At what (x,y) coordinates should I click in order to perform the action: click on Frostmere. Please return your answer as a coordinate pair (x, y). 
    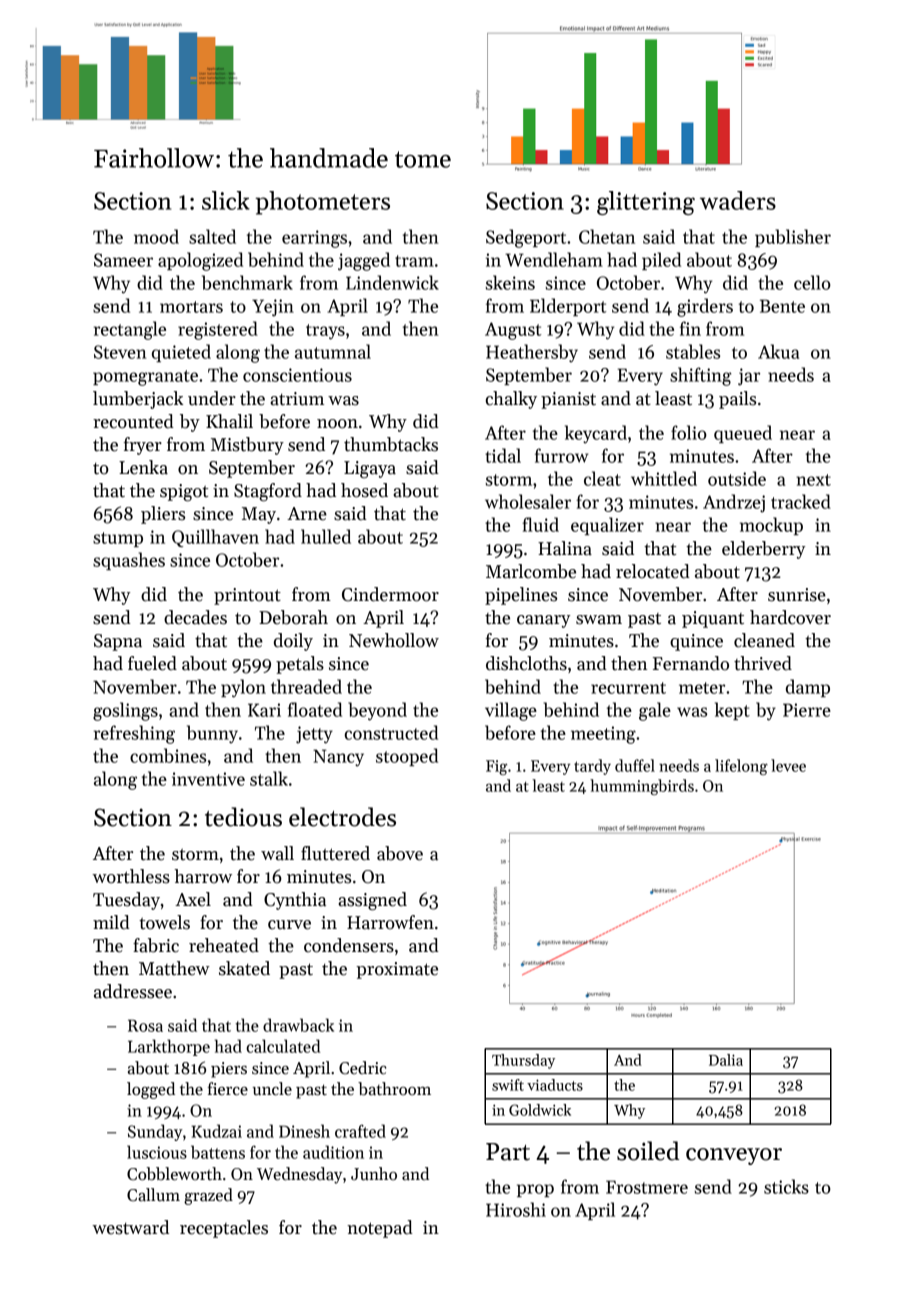
    Looking at the image, I should click on (647, 1187).
